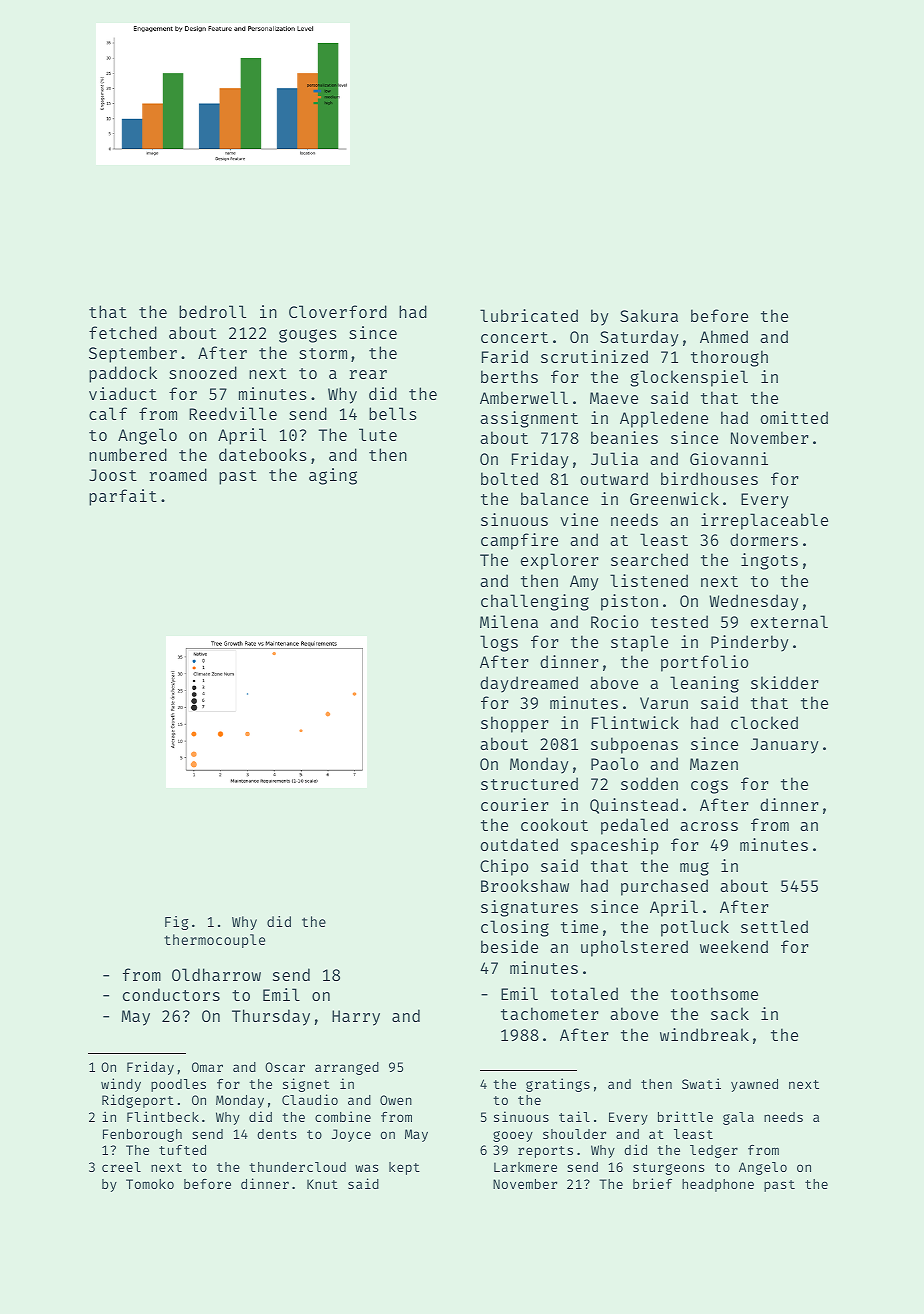 The width and height of the document is (924, 1314). What do you see at coordinates (333, 476) in the document?
I see `aging` at bounding box center [333, 476].
